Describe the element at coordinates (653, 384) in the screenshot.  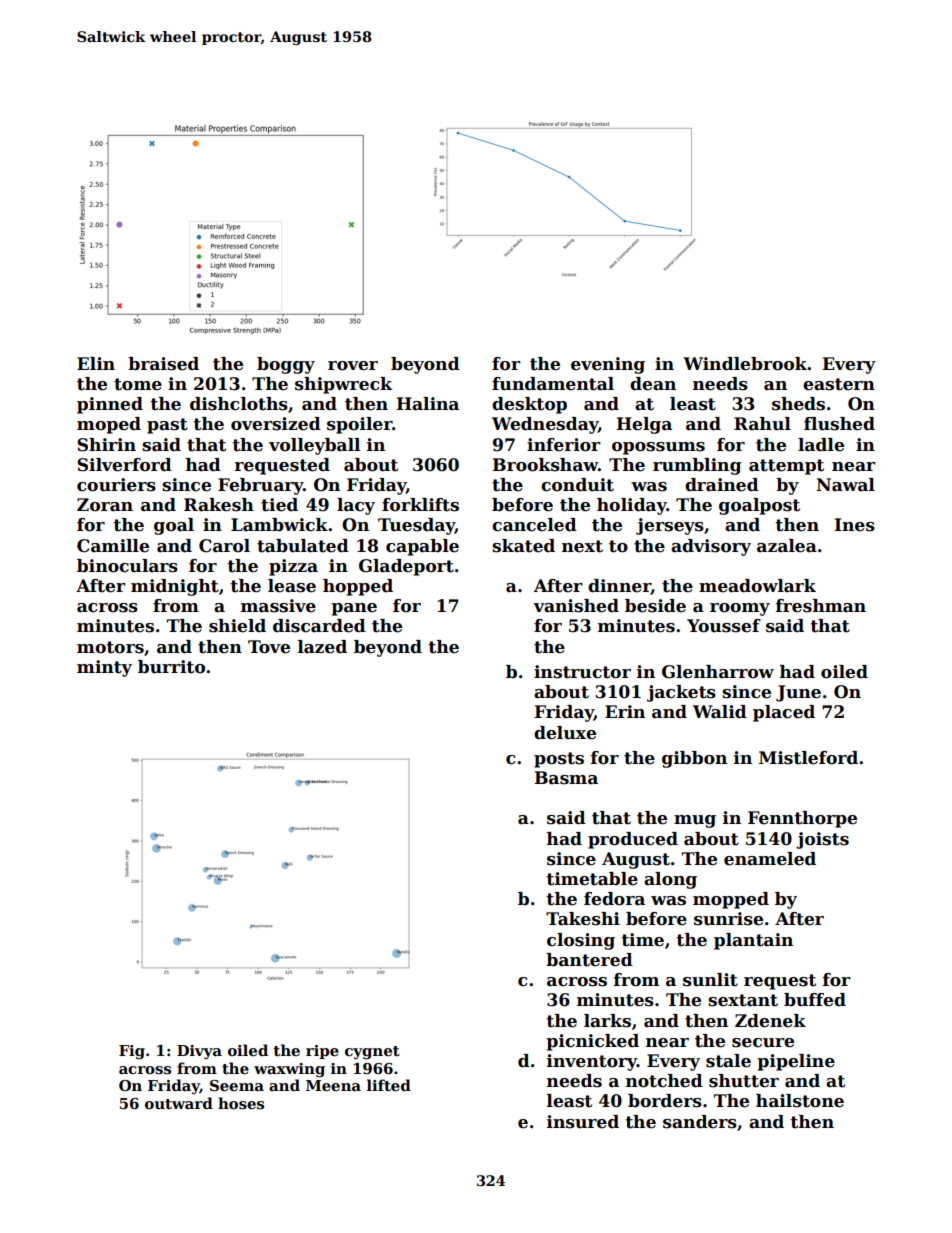
I see `dean` at that location.
